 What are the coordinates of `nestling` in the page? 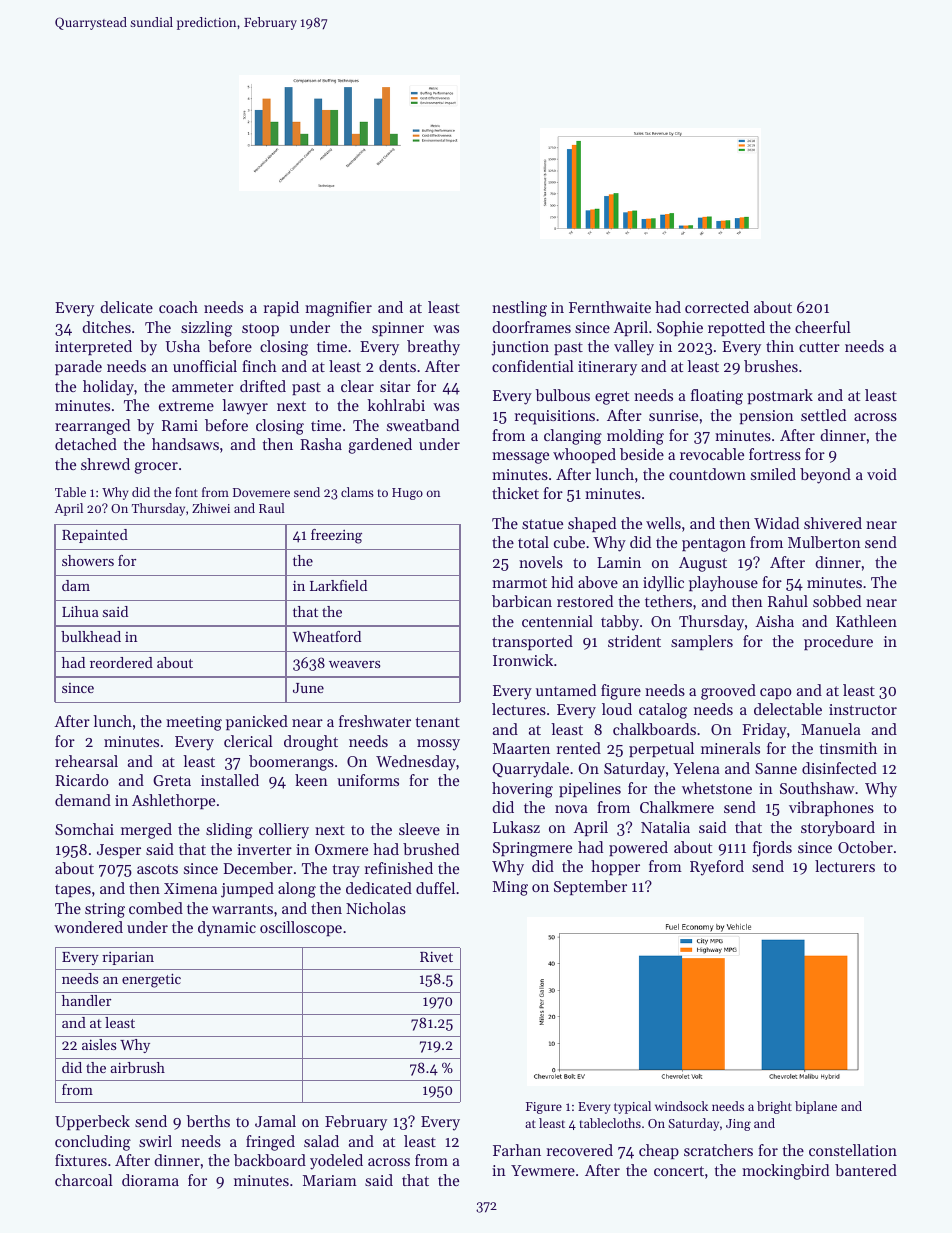 It's located at (519, 309).
